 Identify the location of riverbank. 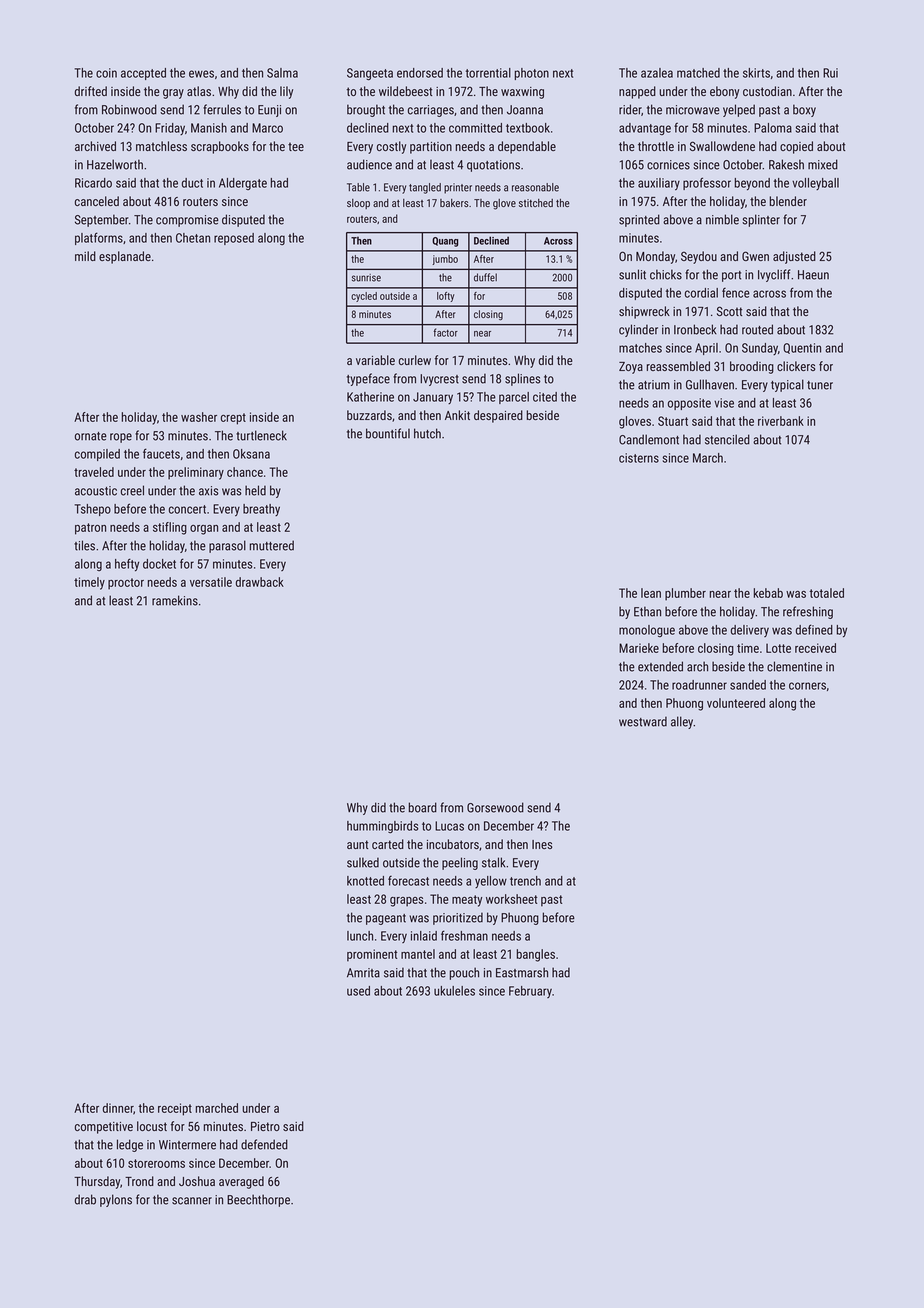
(781, 421).
